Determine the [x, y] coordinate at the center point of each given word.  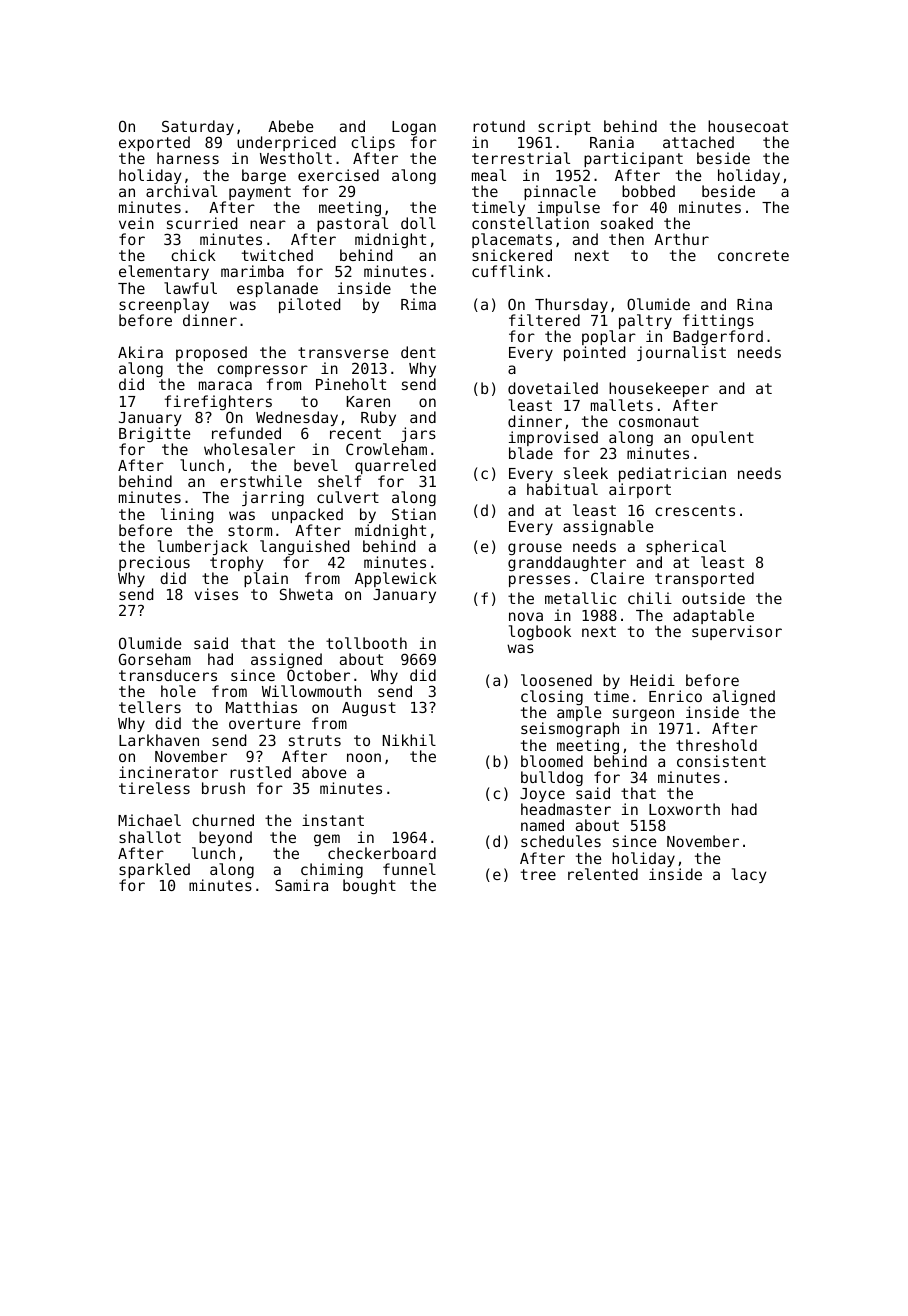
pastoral [352, 224]
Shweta [306, 594]
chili [650, 598]
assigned [286, 660]
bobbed [648, 191]
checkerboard [382, 853]
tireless [154, 788]
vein [136, 223]
